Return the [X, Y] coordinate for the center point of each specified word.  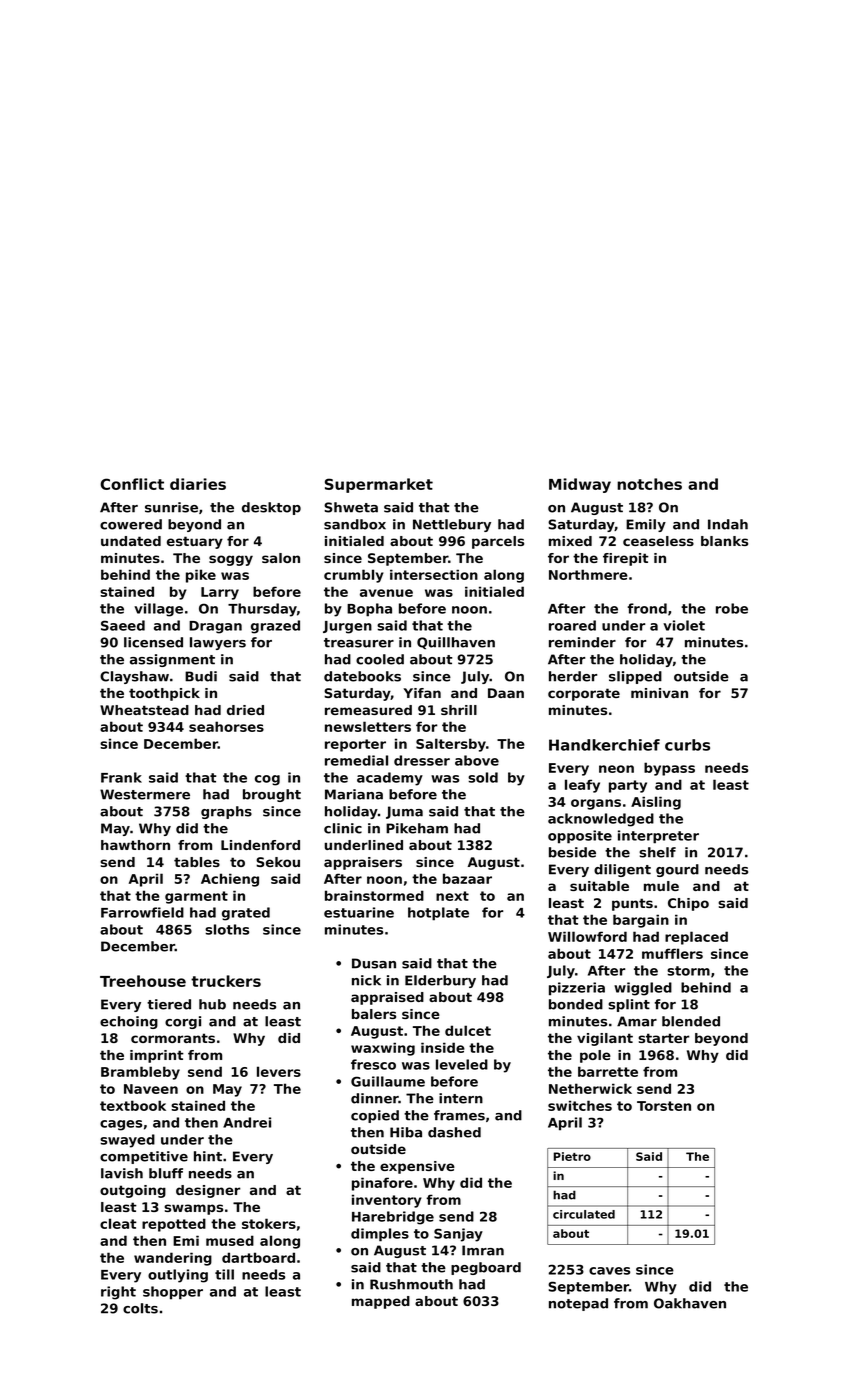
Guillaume [388, 1081]
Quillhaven [456, 643]
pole [595, 1056]
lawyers [218, 643]
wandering [173, 1259]
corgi [183, 1022]
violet [684, 625]
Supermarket [379, 485]
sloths [227, 929]
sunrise [171, 507]
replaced [696, 938]
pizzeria [577, 989]
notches [649, 484]
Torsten [664, 1106]
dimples [380, 1235]
